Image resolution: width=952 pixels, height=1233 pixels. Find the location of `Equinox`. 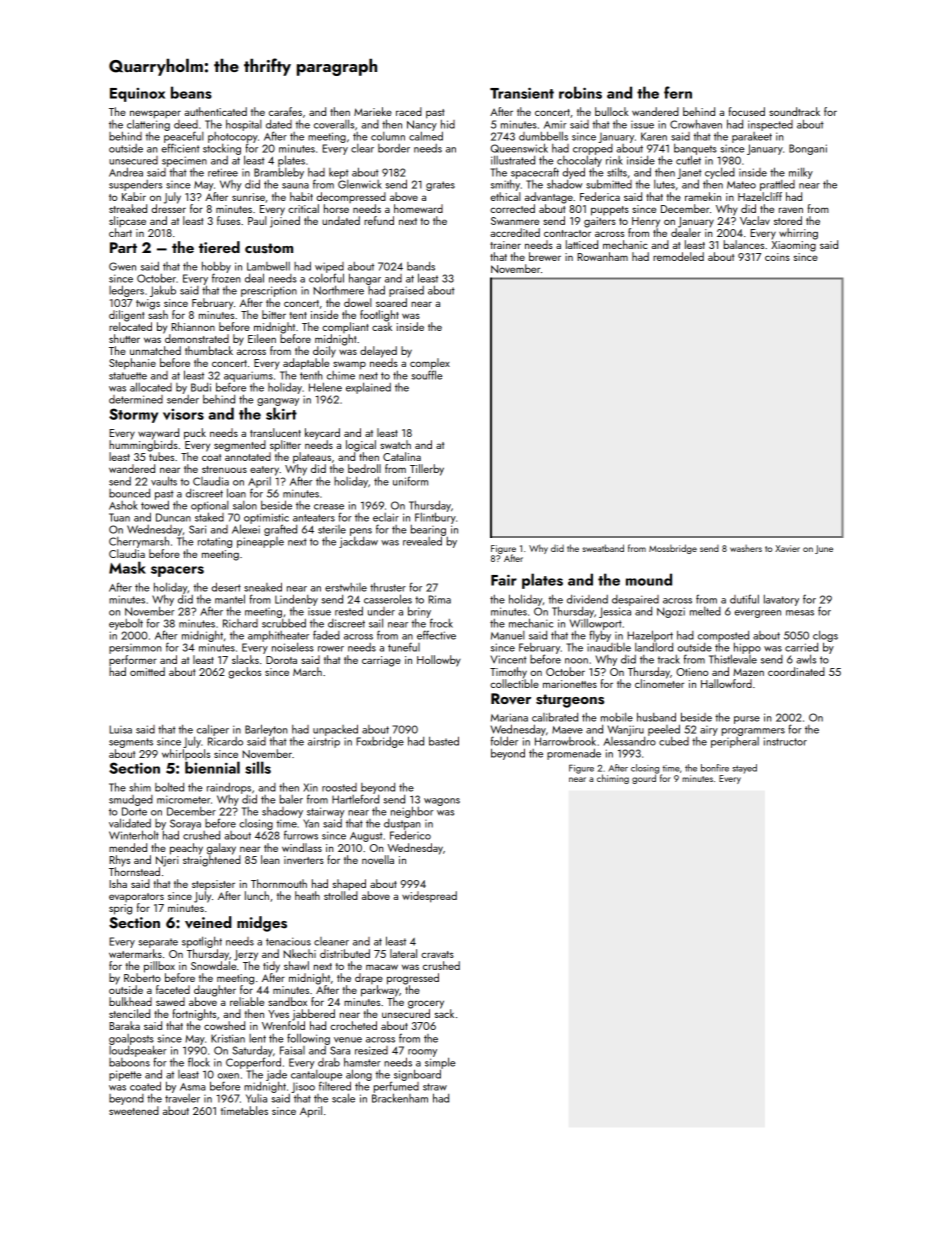

Equinox is located at coordinates (137, 95).
